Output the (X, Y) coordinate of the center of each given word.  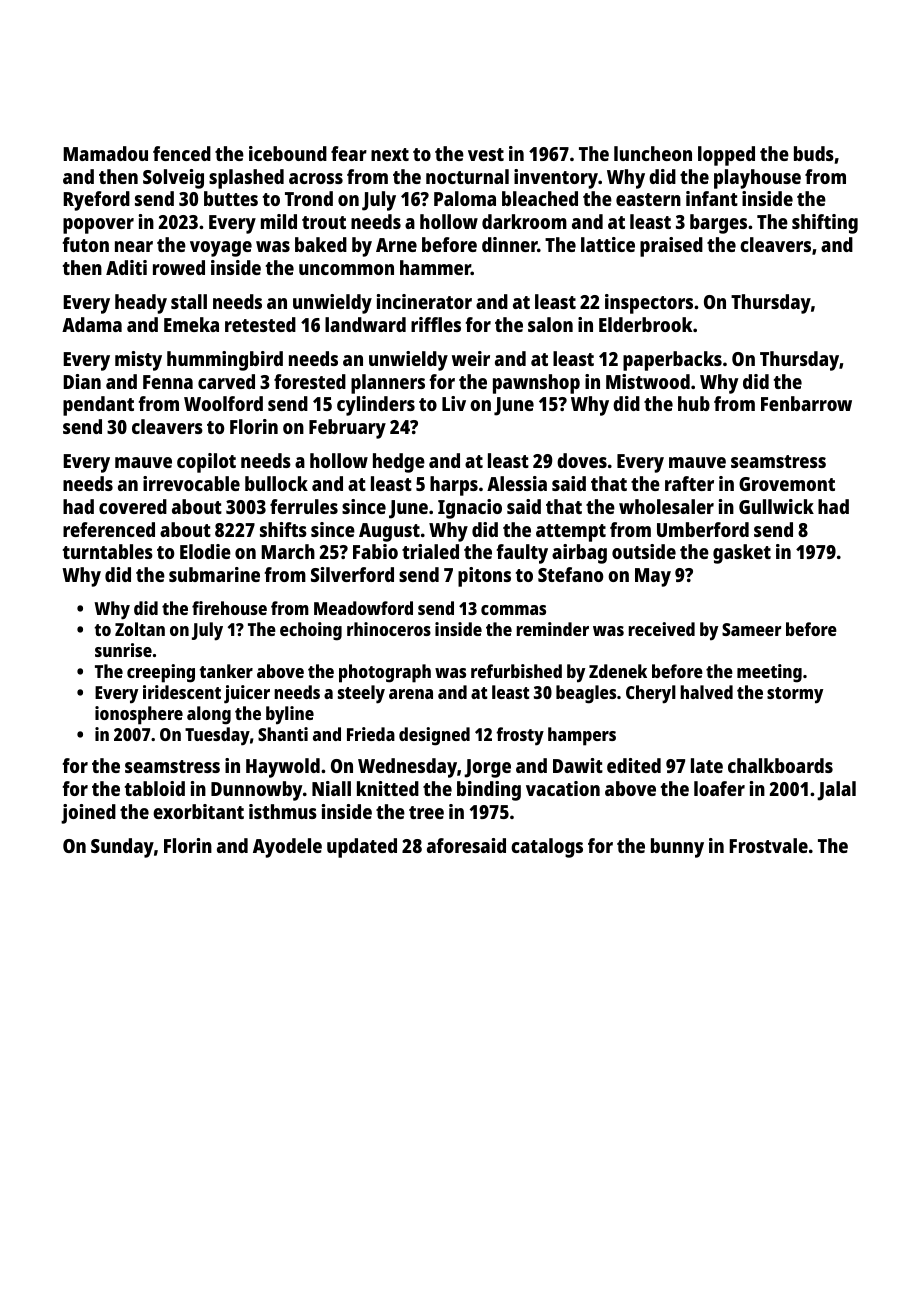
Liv (454, 403)
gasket (742, 554)
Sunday (122, 848)
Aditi (126, 267)
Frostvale (768, 845)
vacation (563, 788)
